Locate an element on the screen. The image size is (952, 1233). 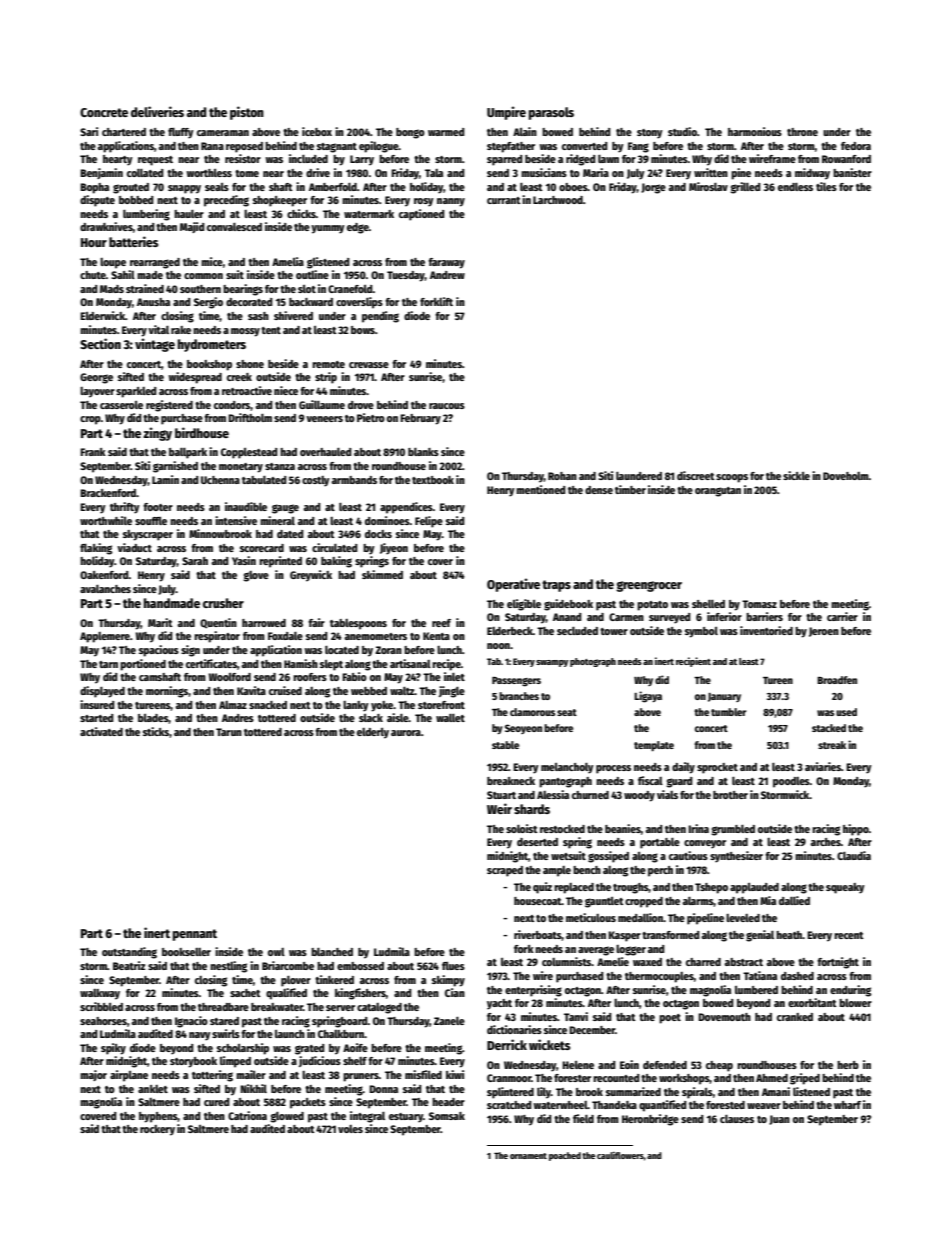
cruised is located at coordinates (285, 690).
